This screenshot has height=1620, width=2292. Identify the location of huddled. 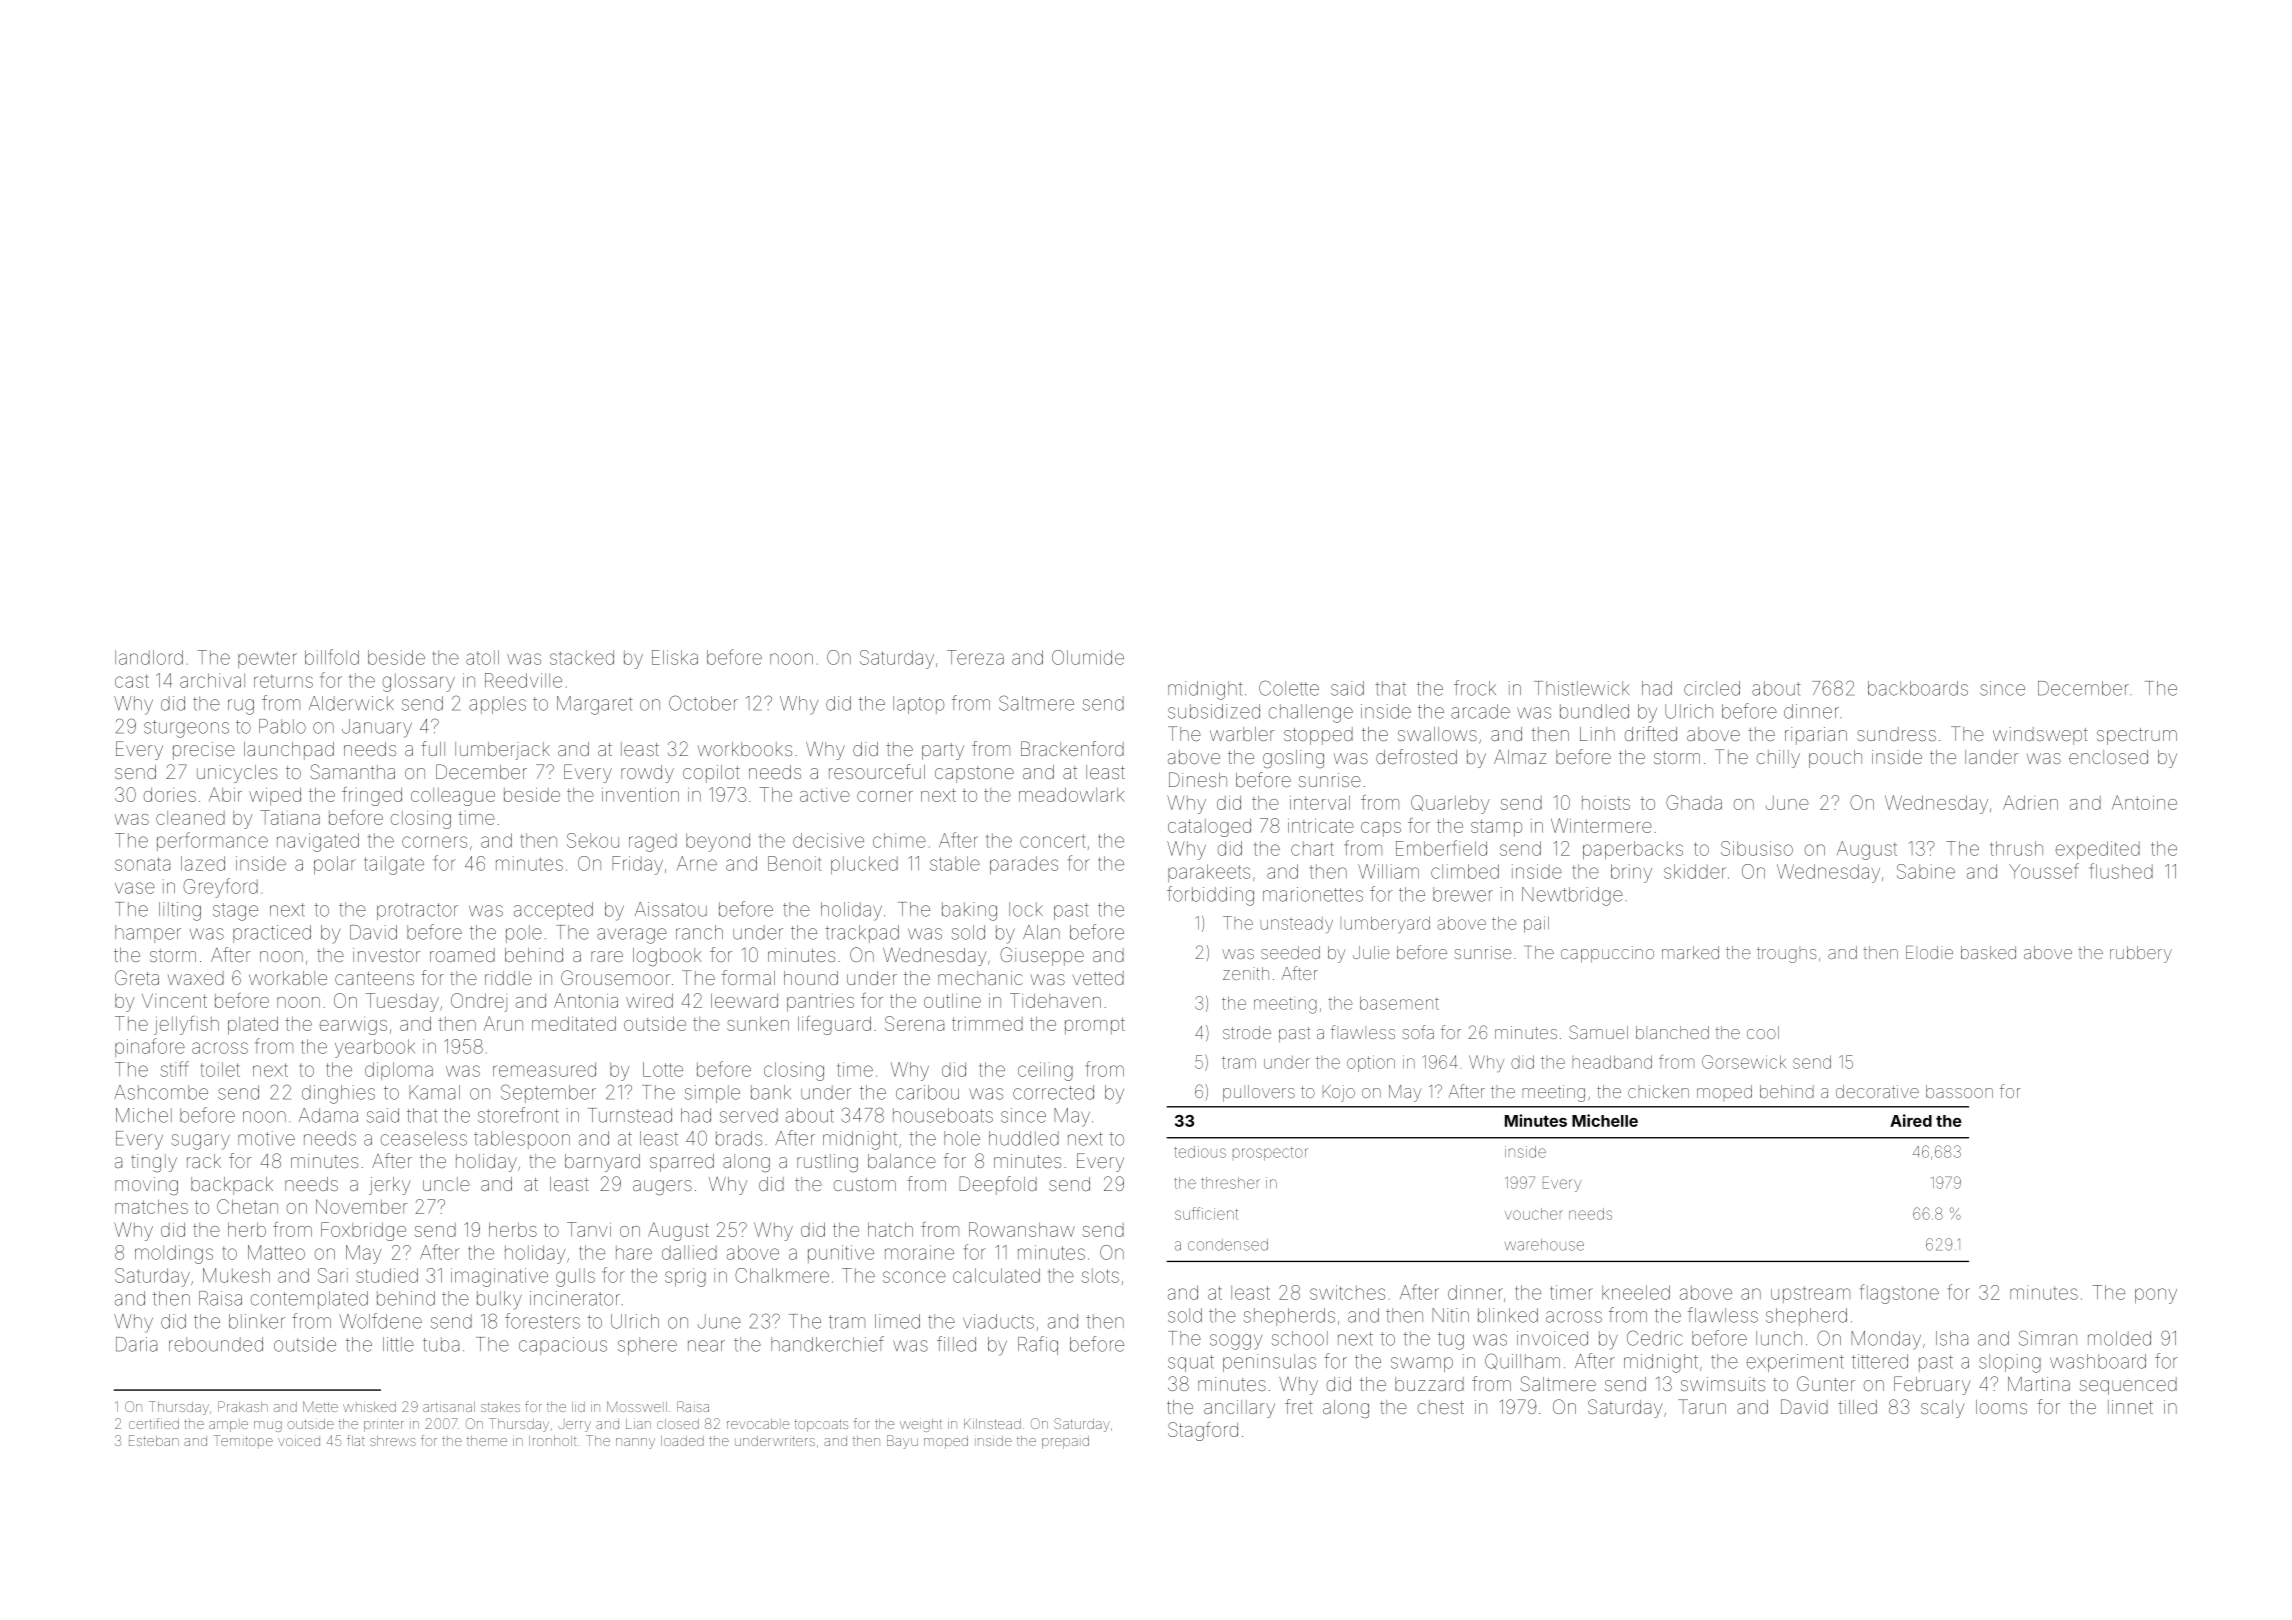
(1024, 1138).
